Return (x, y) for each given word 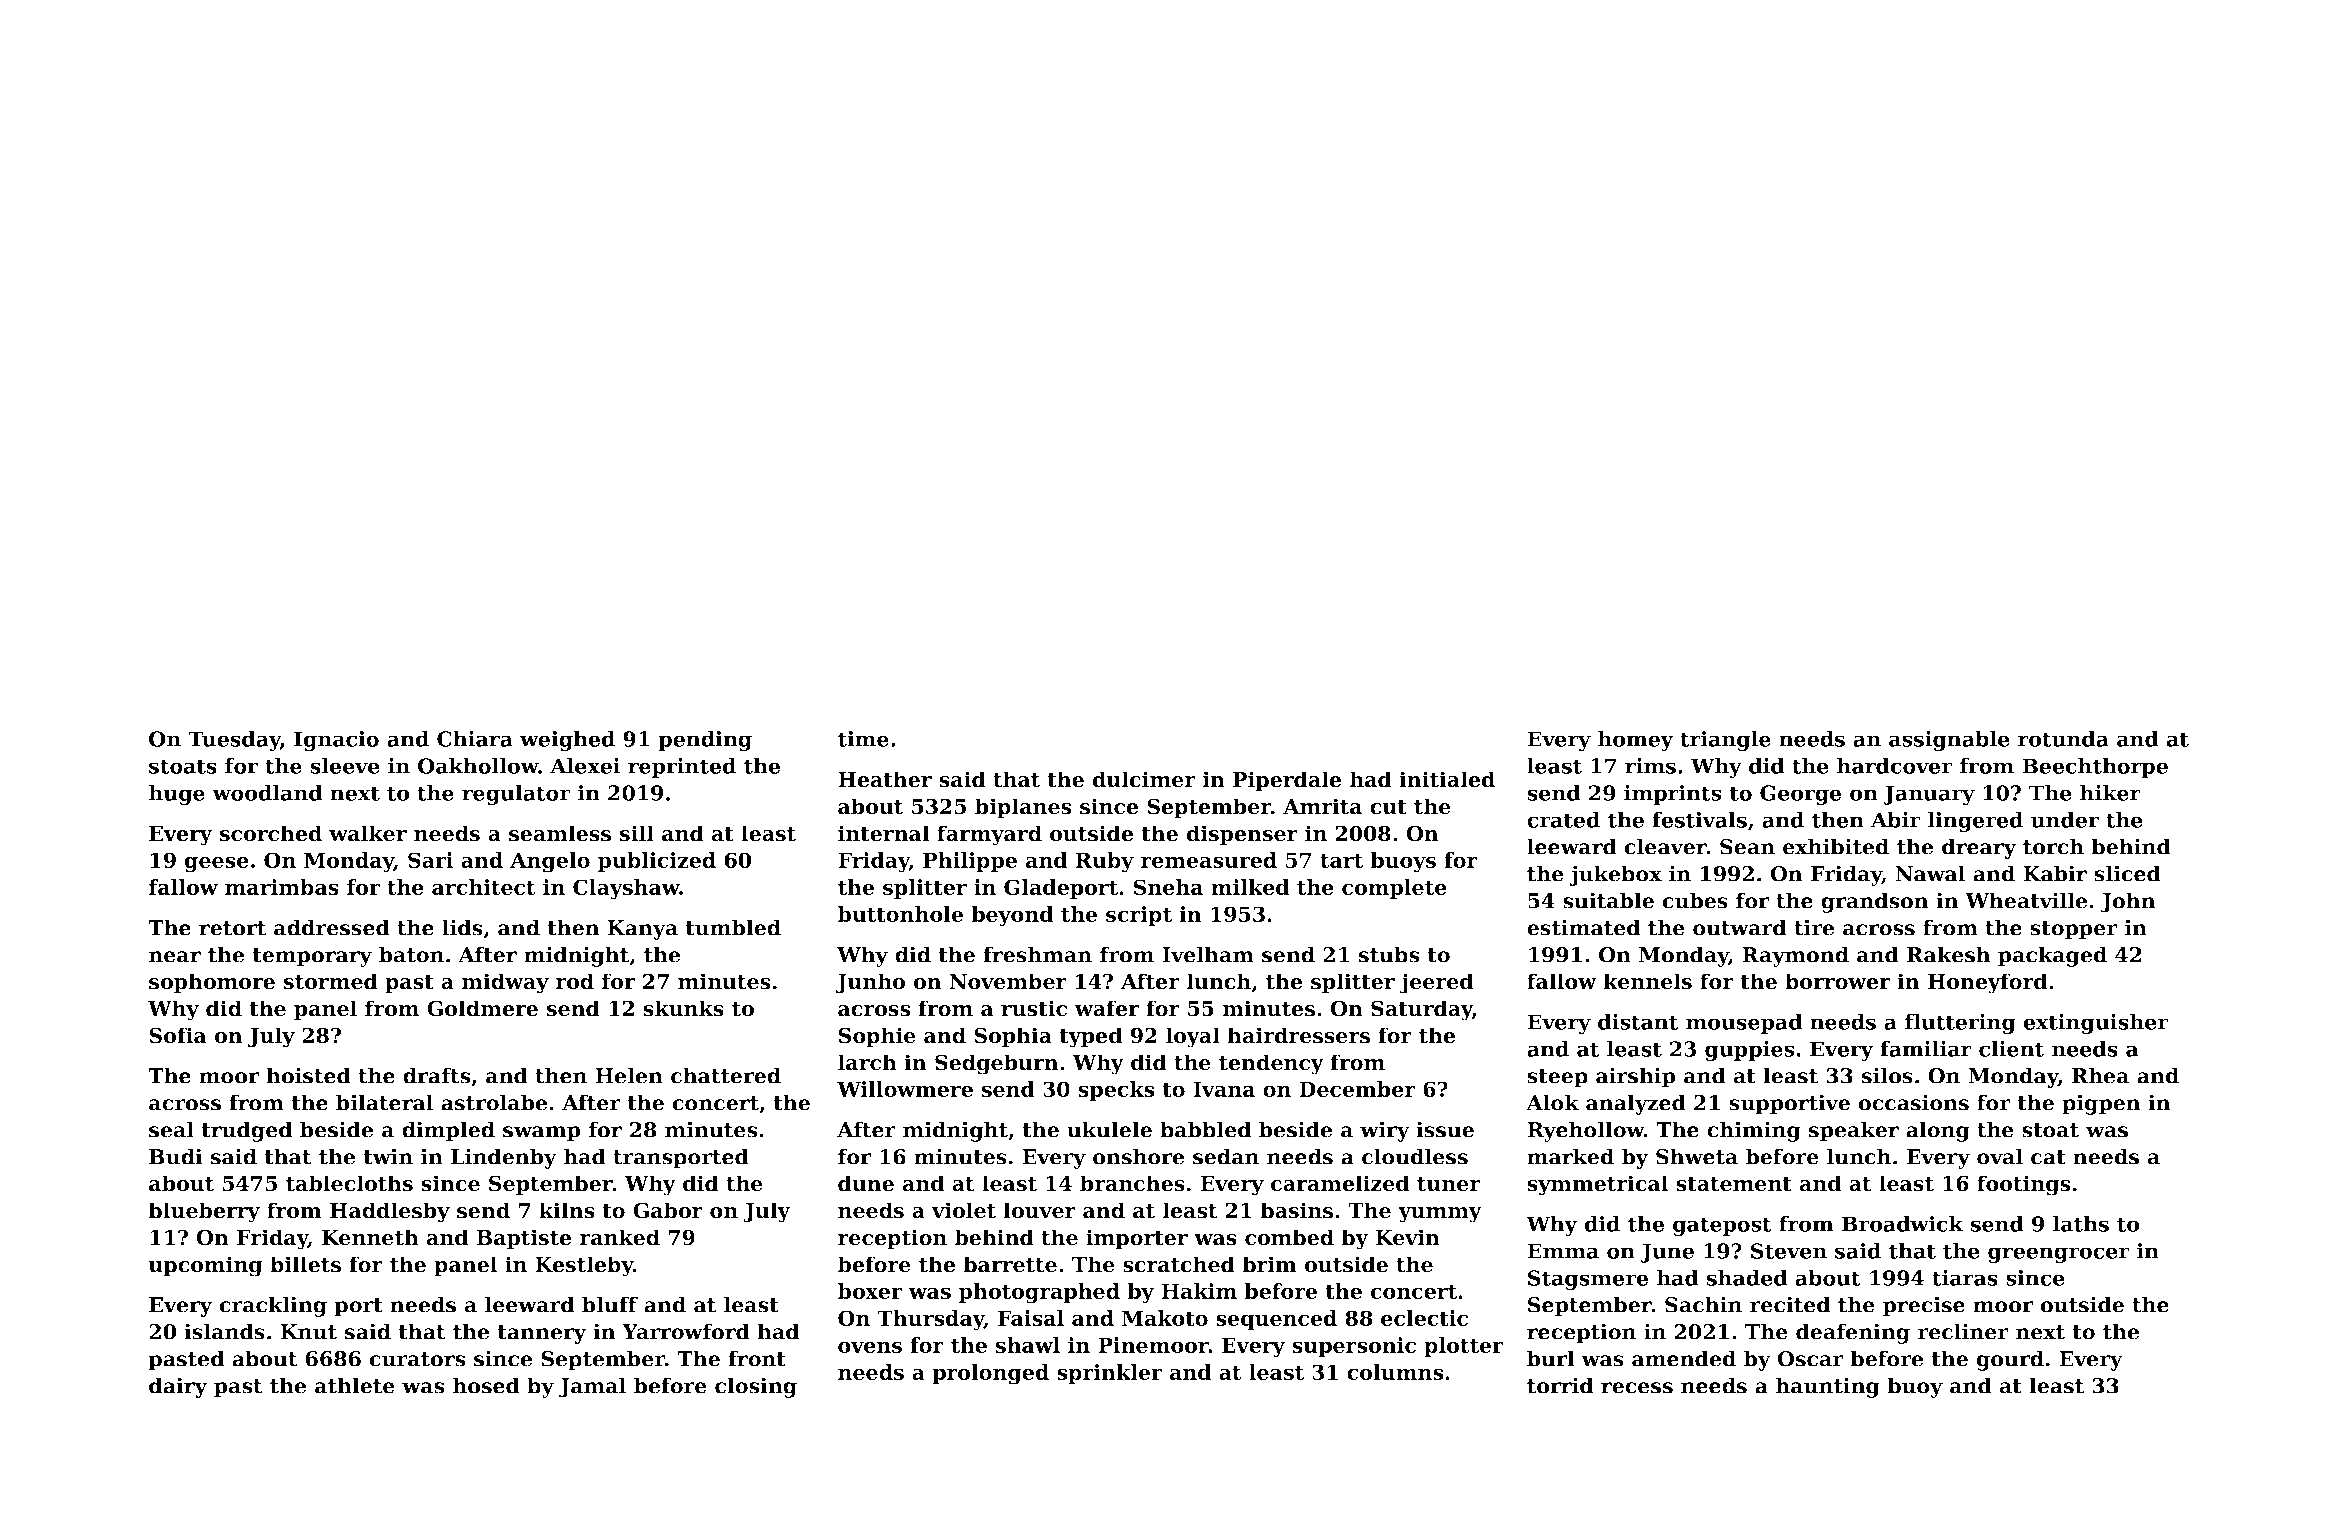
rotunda (2063, 739)
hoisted (308, 1075)
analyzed (1636, 1104)
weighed (567, 741)
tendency (1271, 1064)
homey (1636, 741)
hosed (486, 1385)
